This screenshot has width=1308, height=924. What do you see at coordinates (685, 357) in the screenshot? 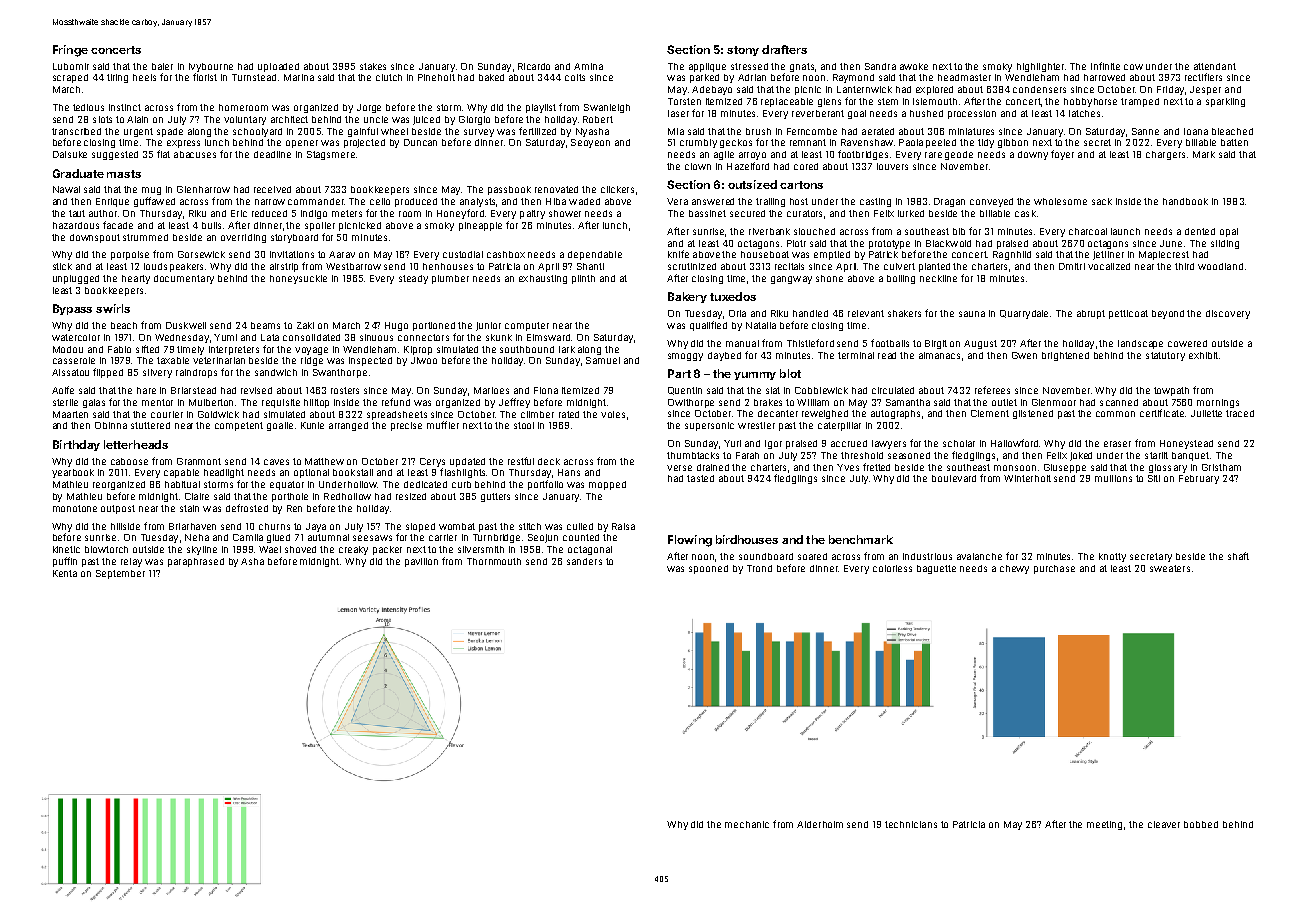
I see `smoggy` at bounding box center [685, 357].
